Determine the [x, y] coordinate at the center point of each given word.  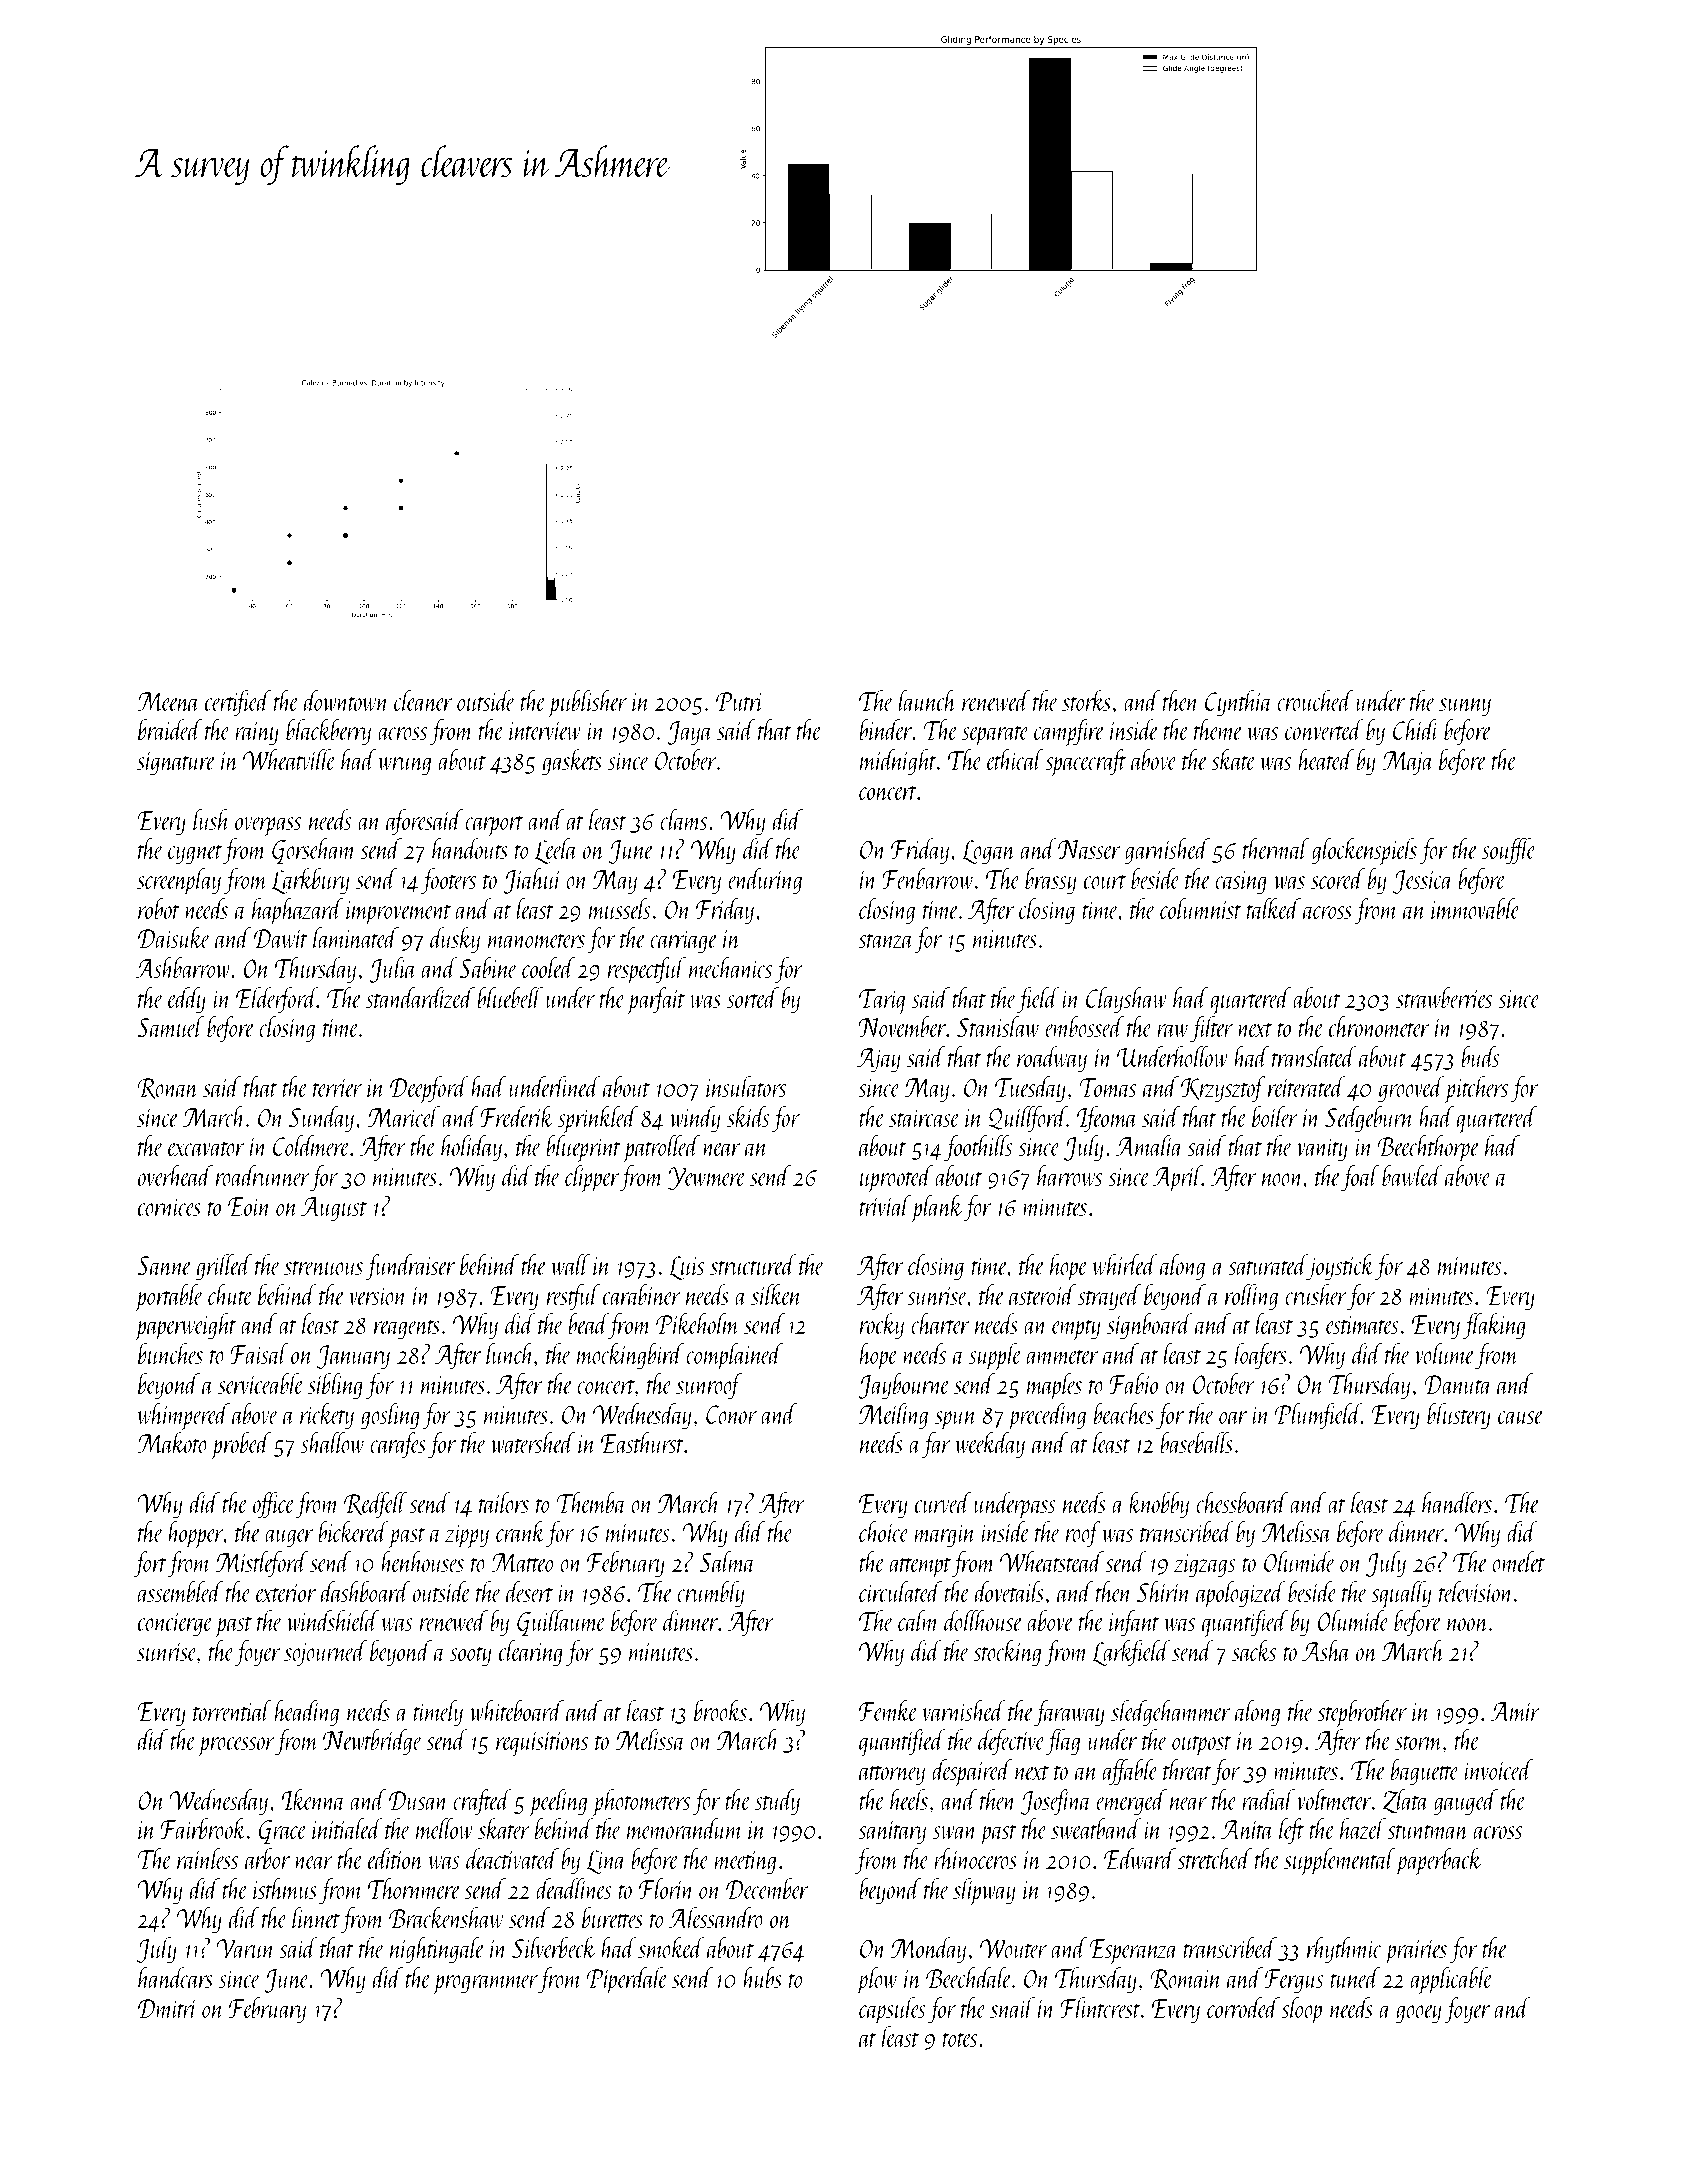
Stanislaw [998, 1026]
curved [943, 1502]
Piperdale [627, 1980]
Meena [168, 701]
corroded [1243, 2007]
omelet [1518, 1561]
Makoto [172, 1442]
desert [529, 1591]
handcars [175, 1977]
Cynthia [1239, 703]
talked [1274, 908]
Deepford [429, 1089]
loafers [1261, 1356]
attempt [920, 1567]
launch [927, 700]
